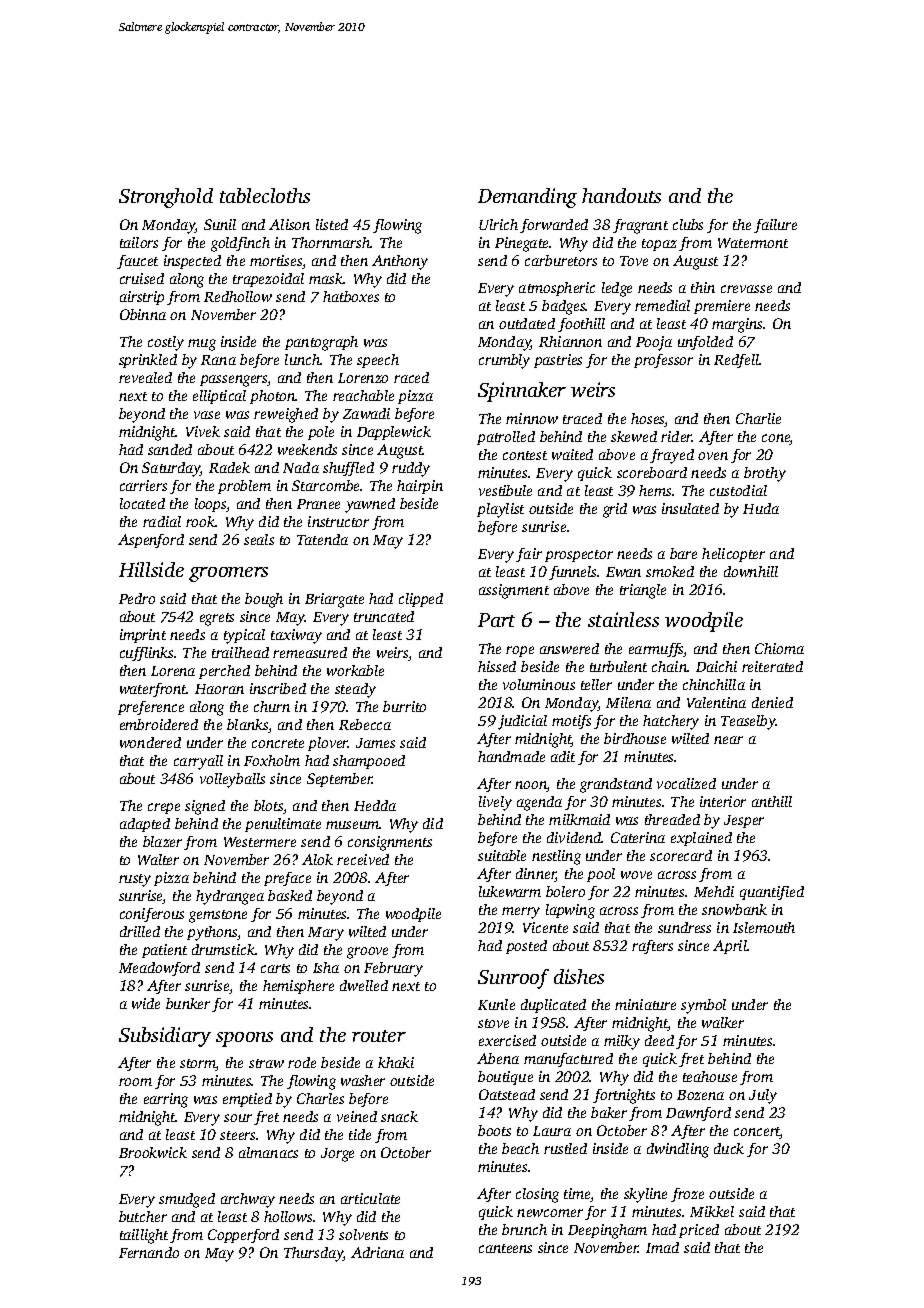 The width and height of the screenshot is (924, 1308). What do you see at coordinates (166, 1100) in the screenshot?
I see `earring` at bounding box center [166, 1100].
